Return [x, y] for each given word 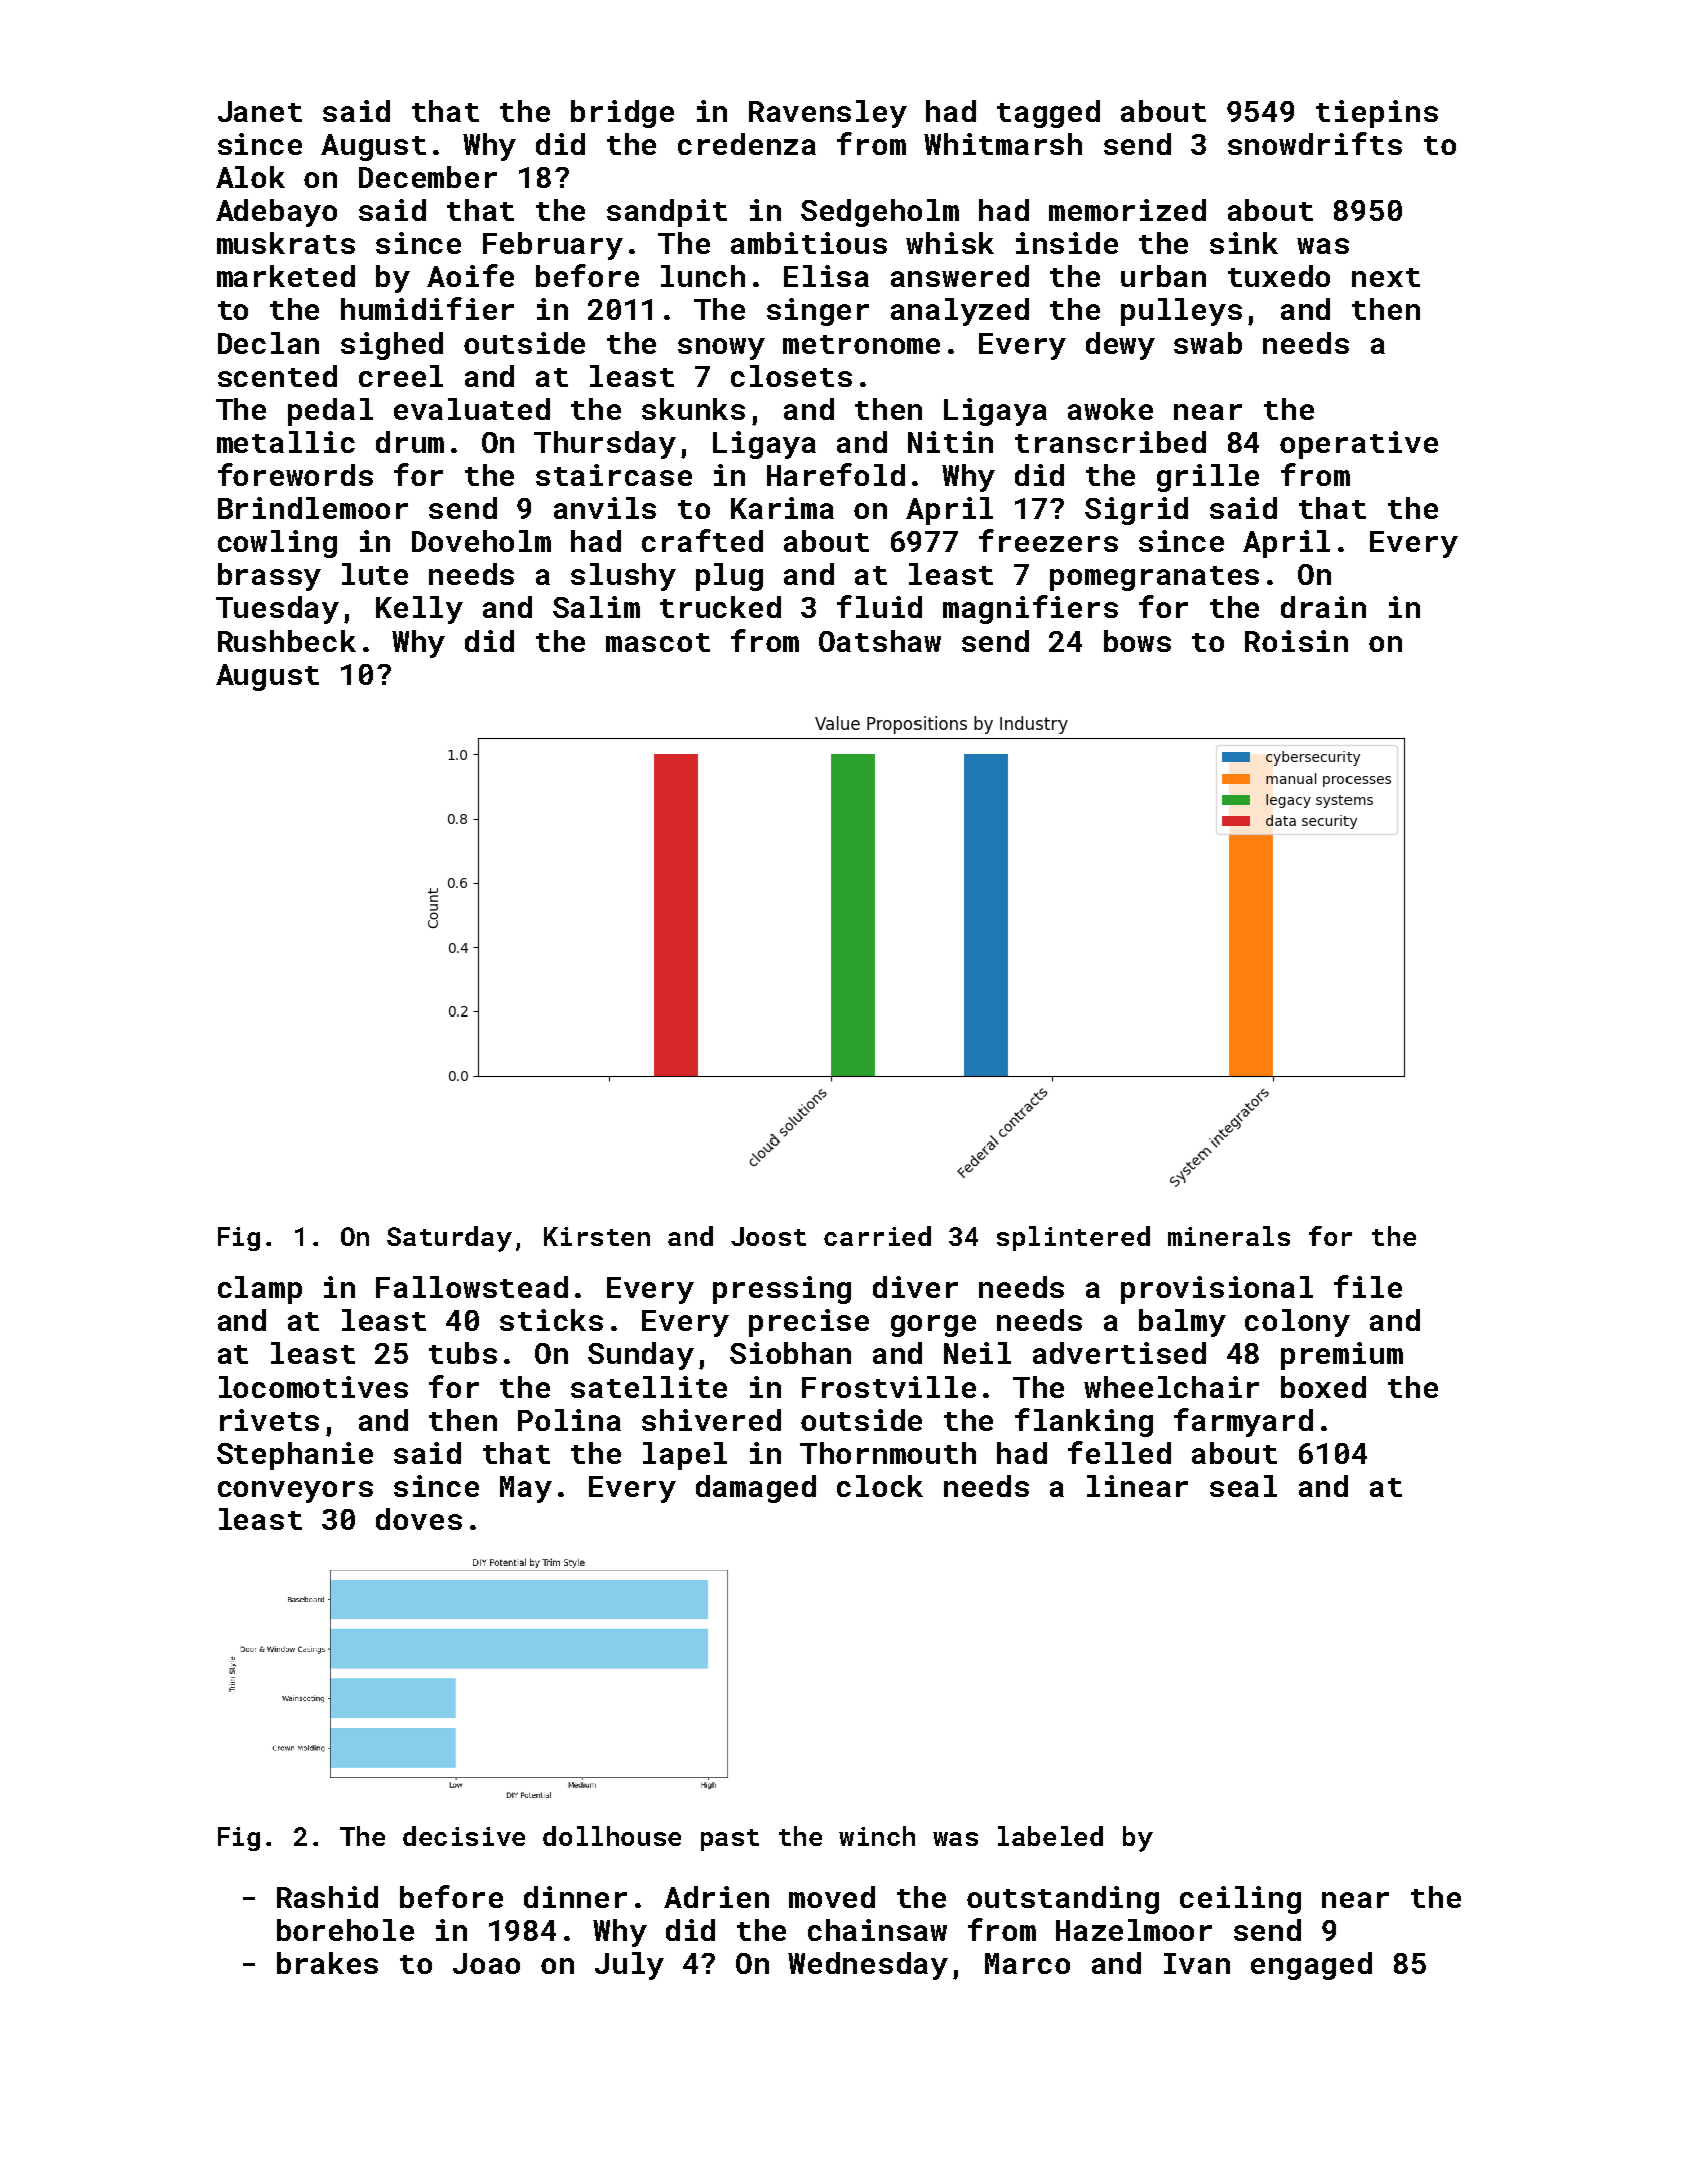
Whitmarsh [1003, 144]
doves [419, 1519]
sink [1244, 243]
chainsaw [877, 1930]
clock [880, 1486]
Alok [250, 177]
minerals [1229, 1236]
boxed [1323, 1387]
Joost [768, 1236]
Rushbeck [287, 641]
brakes [327, 1963]
